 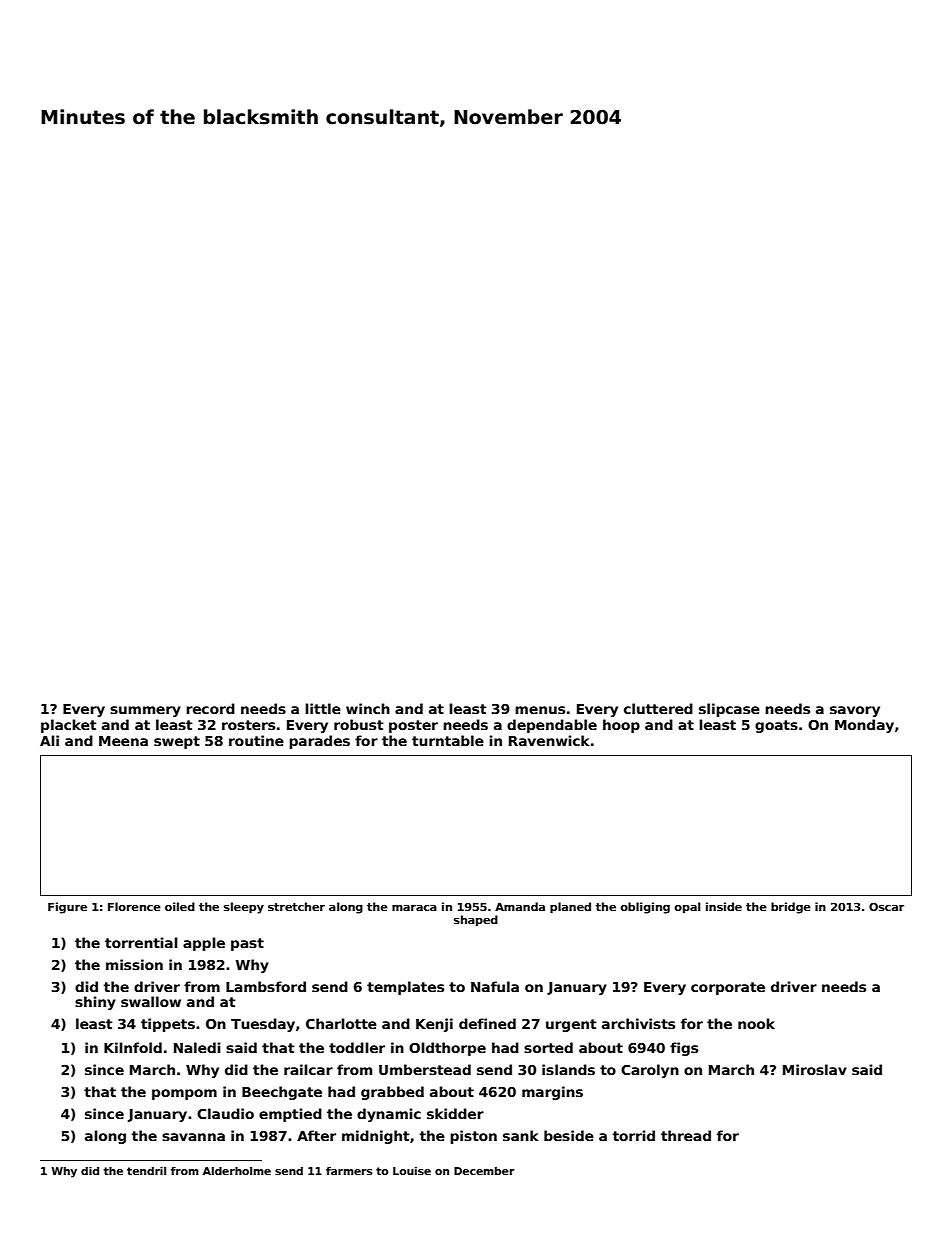 I want to click on menus, so click(x=540, y=710).
